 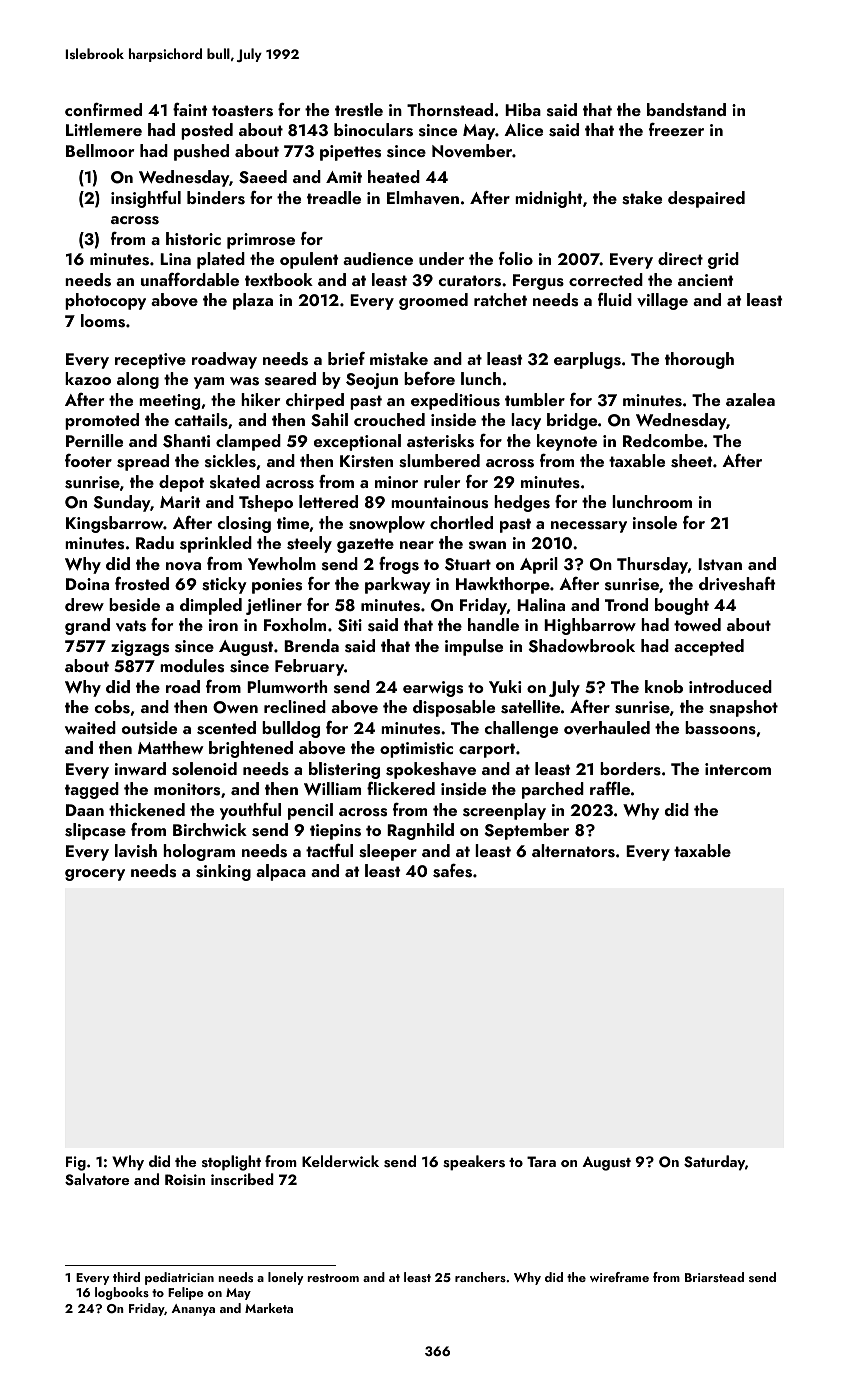 What do you see at coordinates (714, 1277) in the document?
I see `Briarstead` at bounding box center [714, 1277].
